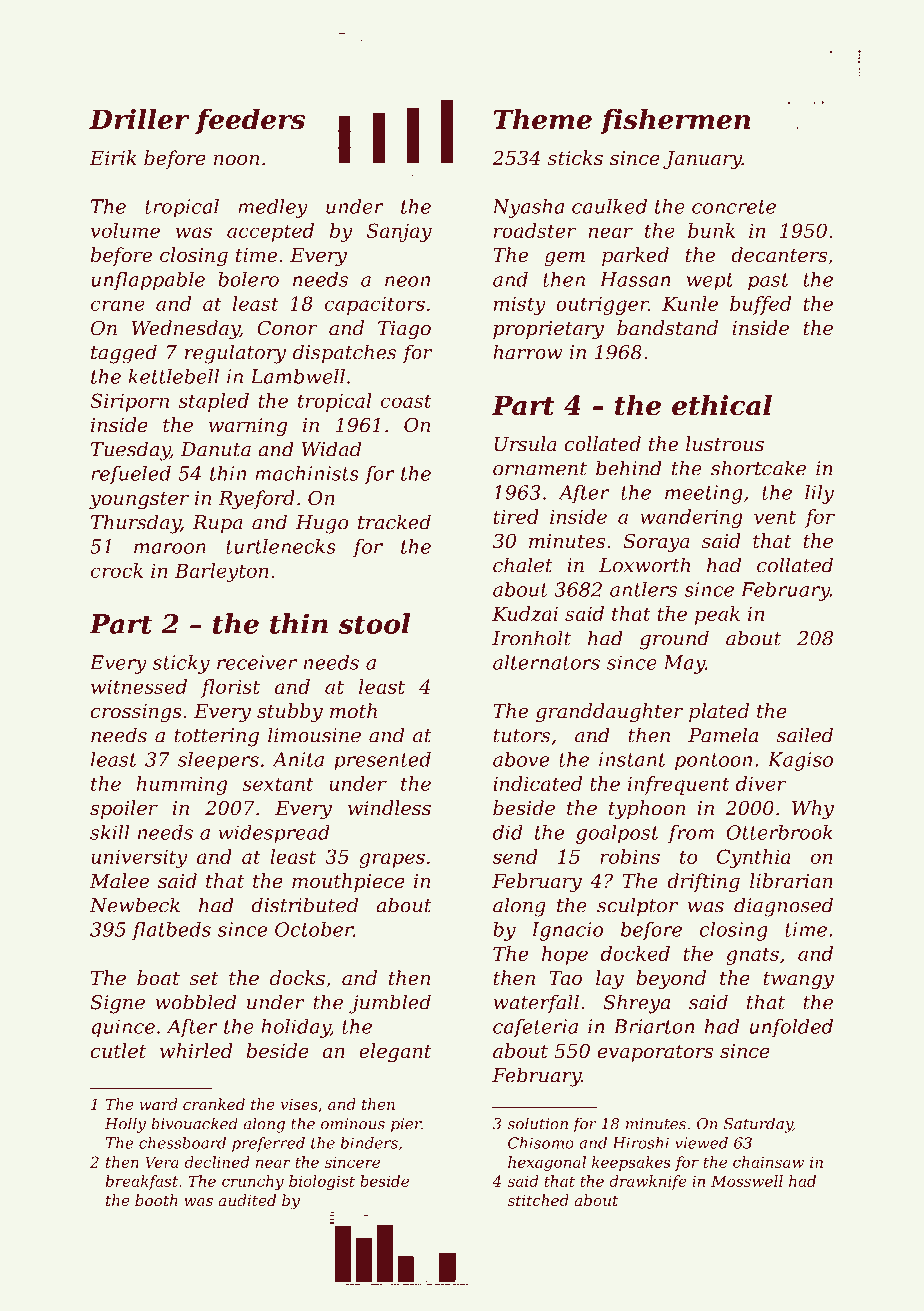 The image size is (924, 1311). What do you see at coordinates (247, 1200) in the document?
I see `audited` at bounding box center [247, 1200].
